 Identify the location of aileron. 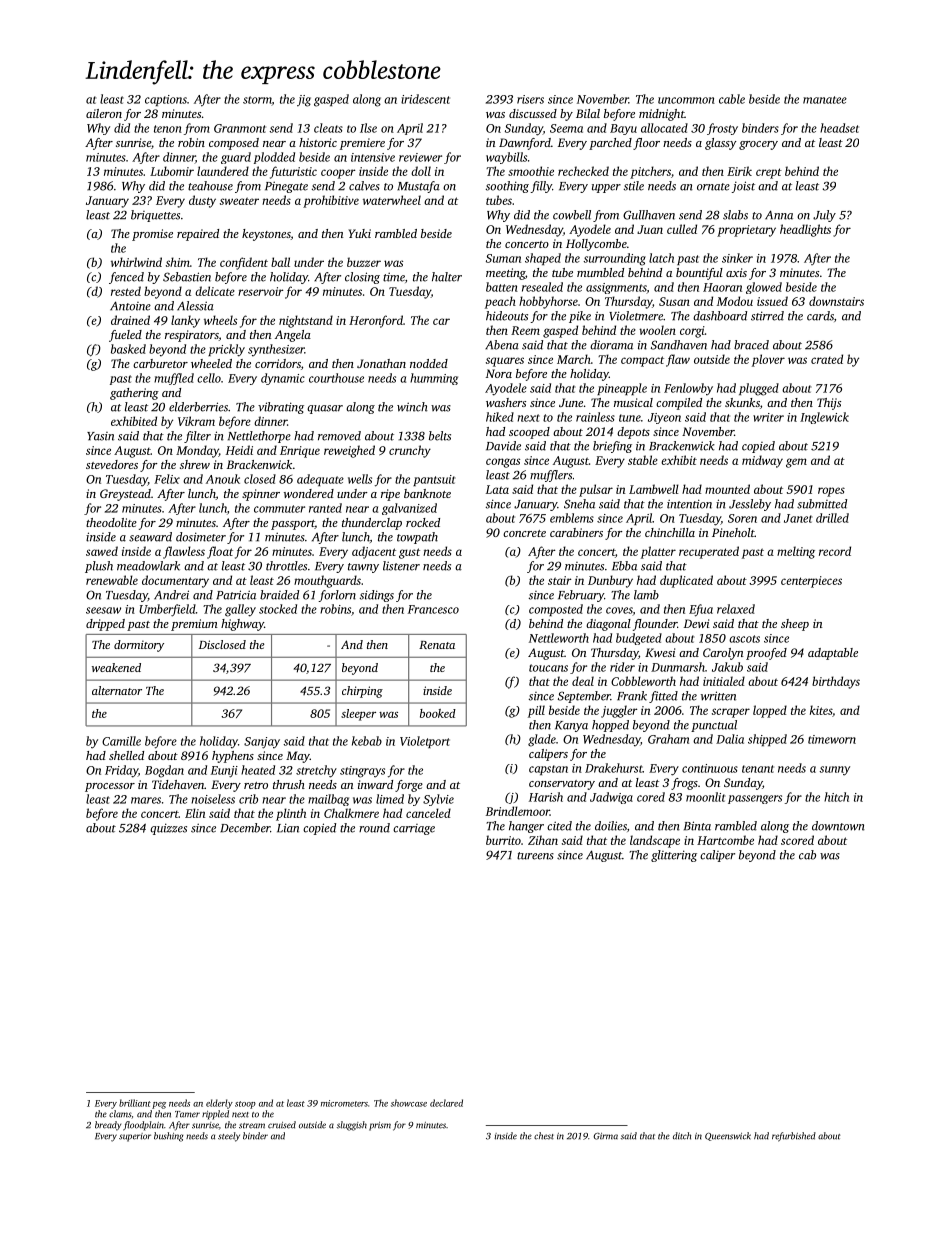
(104, 113).
